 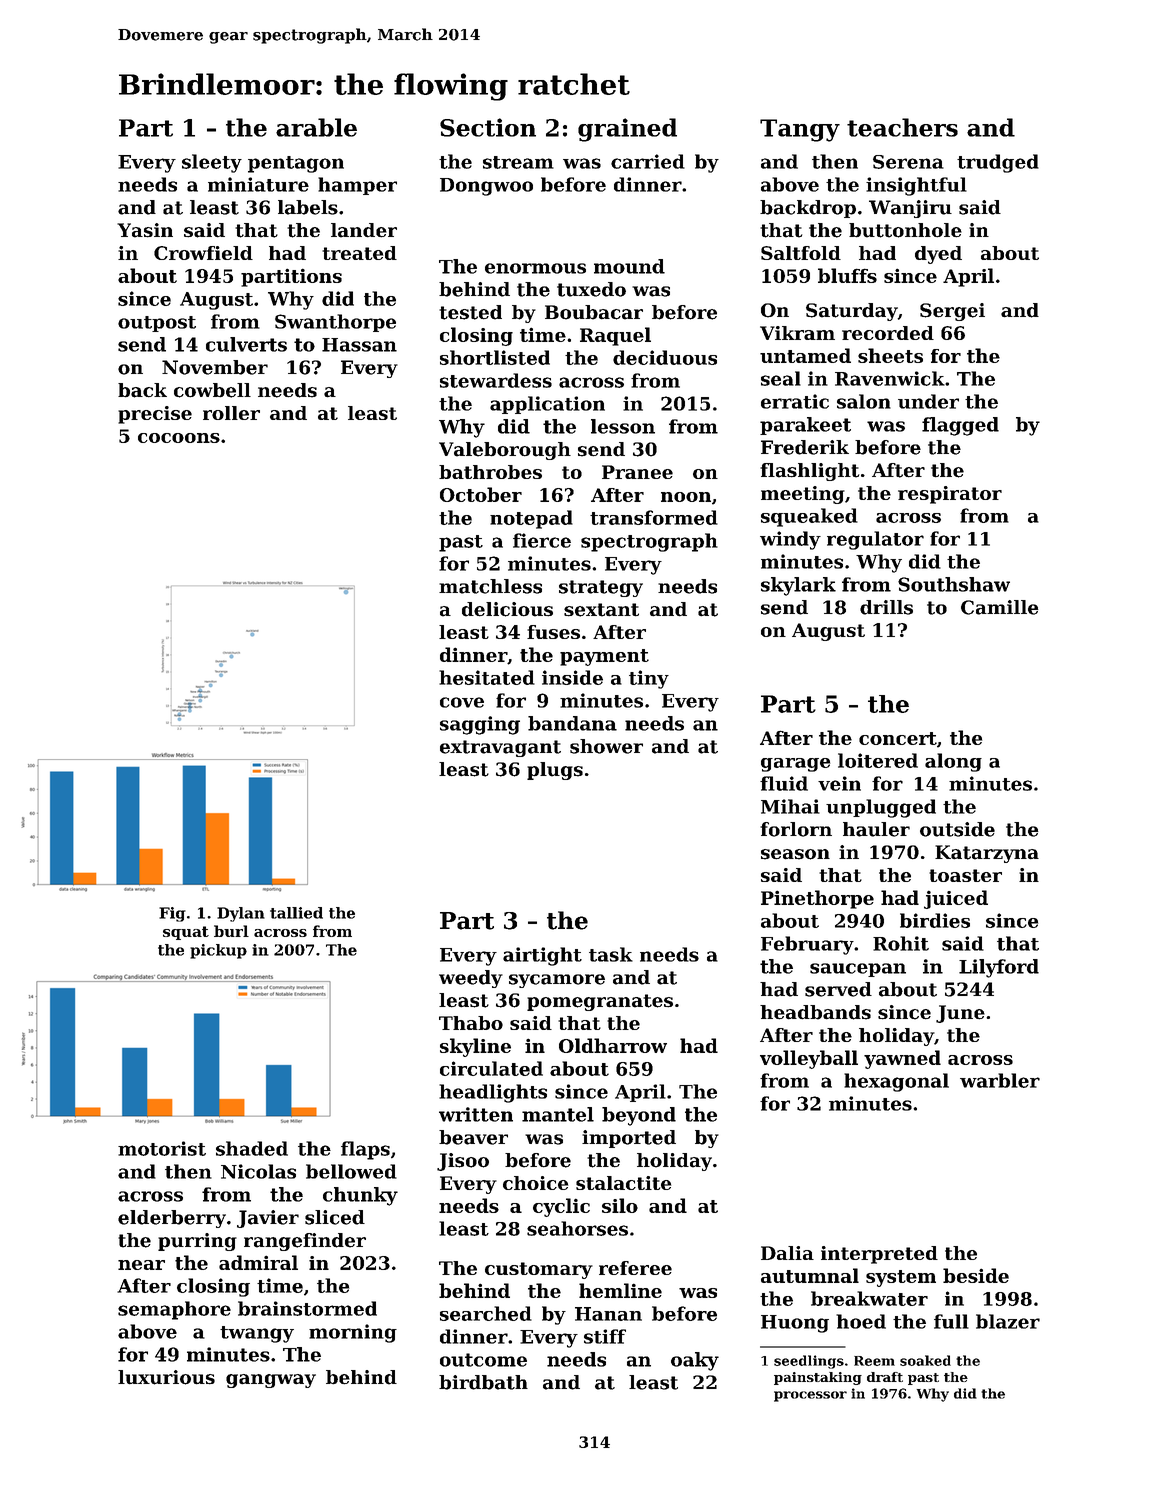 What do you see at coordinates (953, 762) in the page?
I see `along` at bounding box center [953, 762].
